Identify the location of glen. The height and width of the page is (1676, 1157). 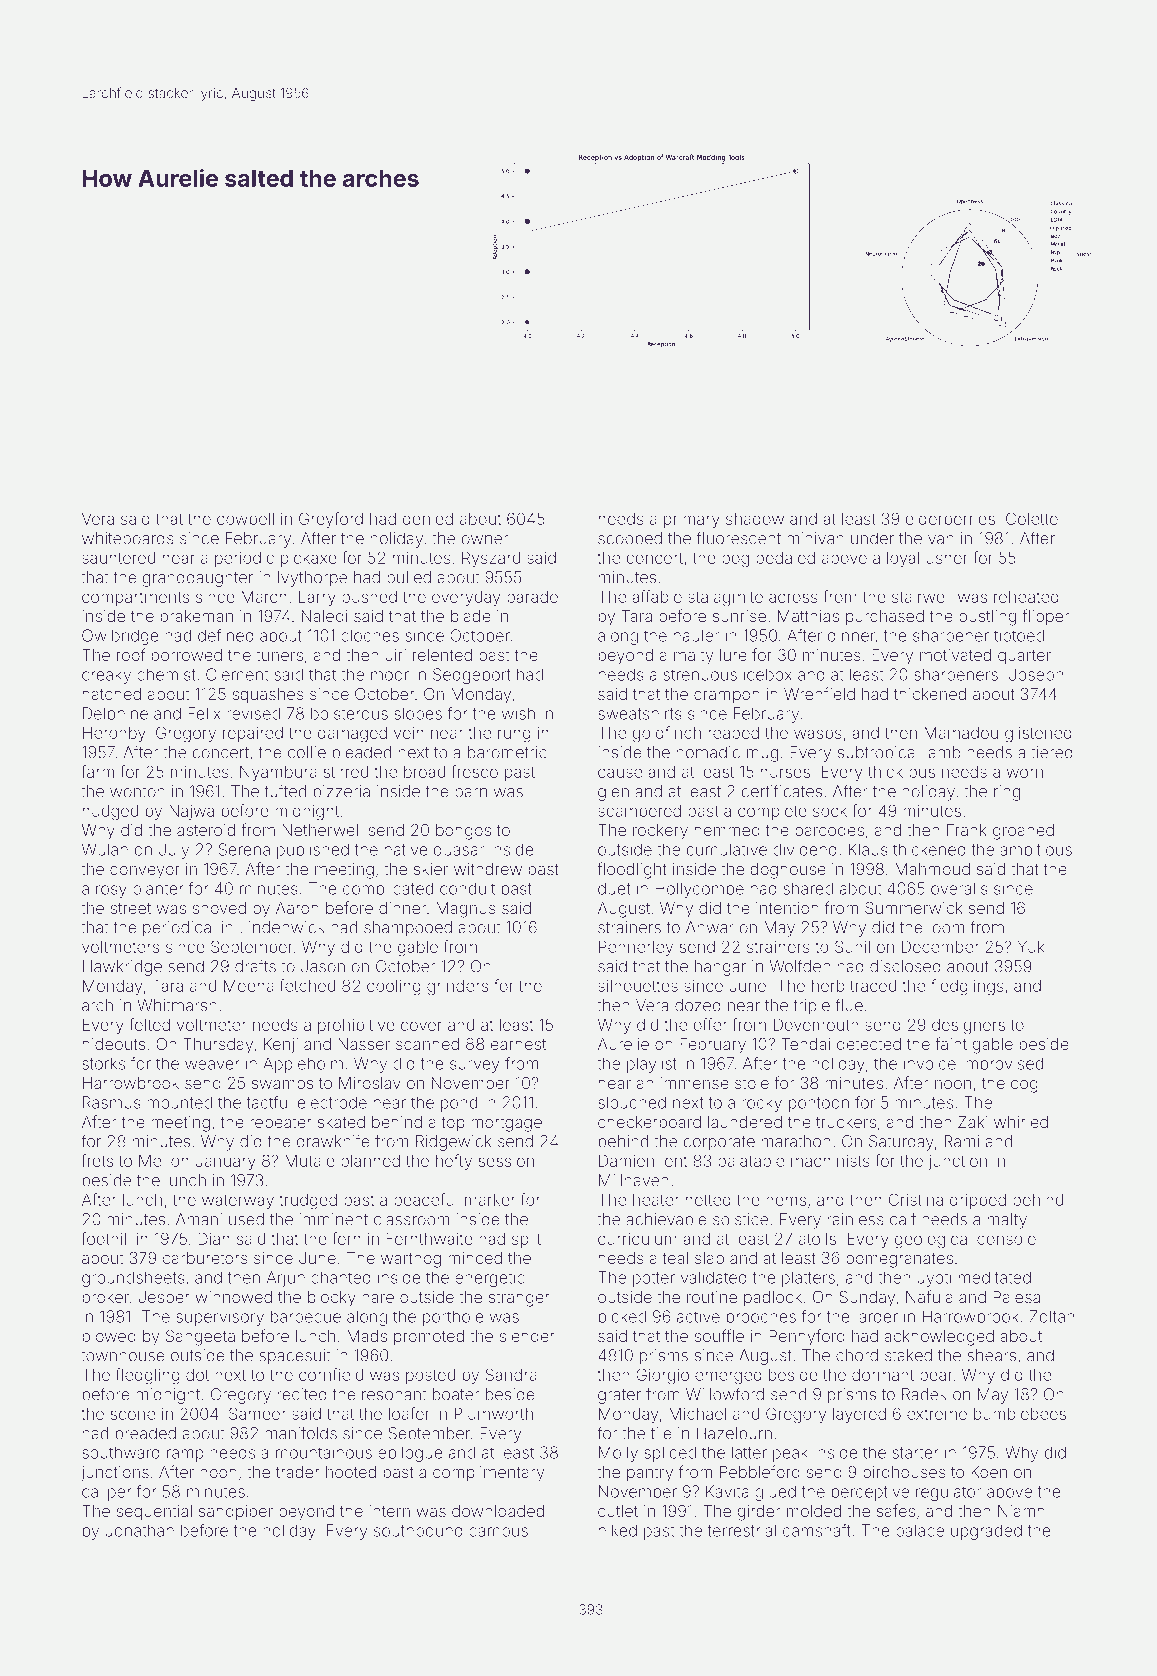
(613, 793).
